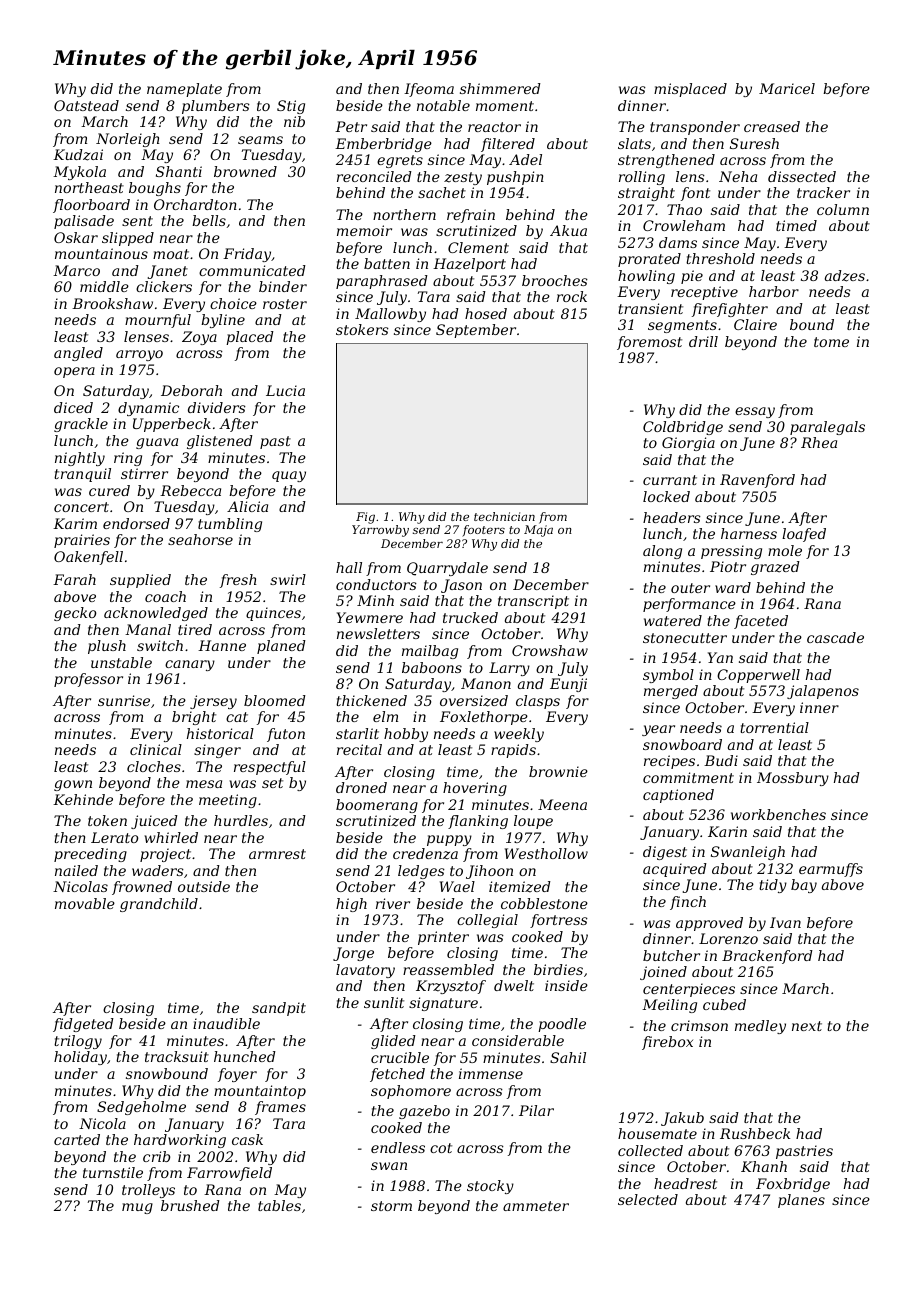  Describe the element at coordinates (787, 88) in the image. I see `Maricel` at that location.
